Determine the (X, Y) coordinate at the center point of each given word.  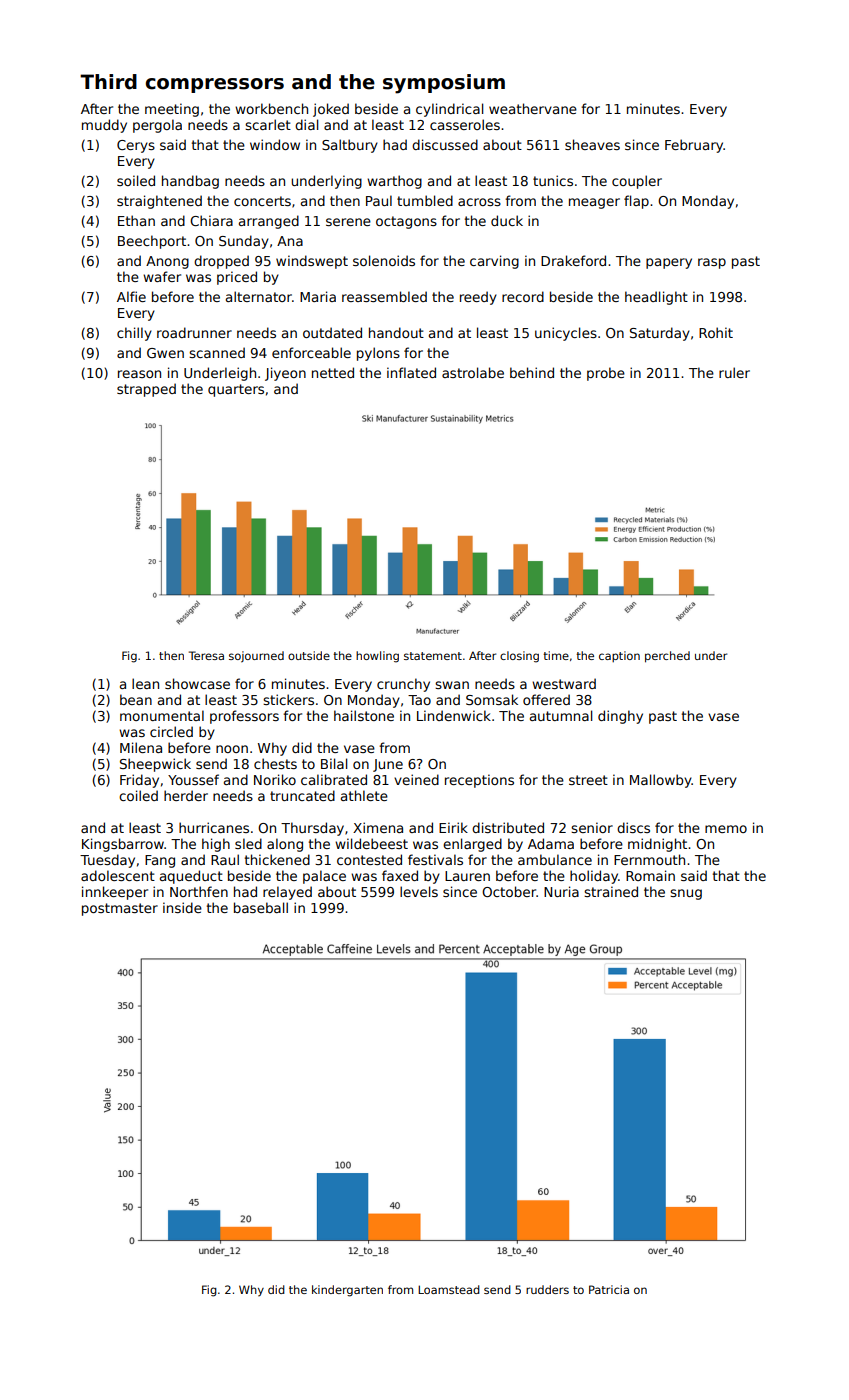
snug (686, 894)
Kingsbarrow (123, 845)
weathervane (533, 108)
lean (145, 683)
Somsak (492, 699)
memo (726, 829)
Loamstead (449, 1289)
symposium (444, 84)
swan (452, 685)
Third (108, 82)
